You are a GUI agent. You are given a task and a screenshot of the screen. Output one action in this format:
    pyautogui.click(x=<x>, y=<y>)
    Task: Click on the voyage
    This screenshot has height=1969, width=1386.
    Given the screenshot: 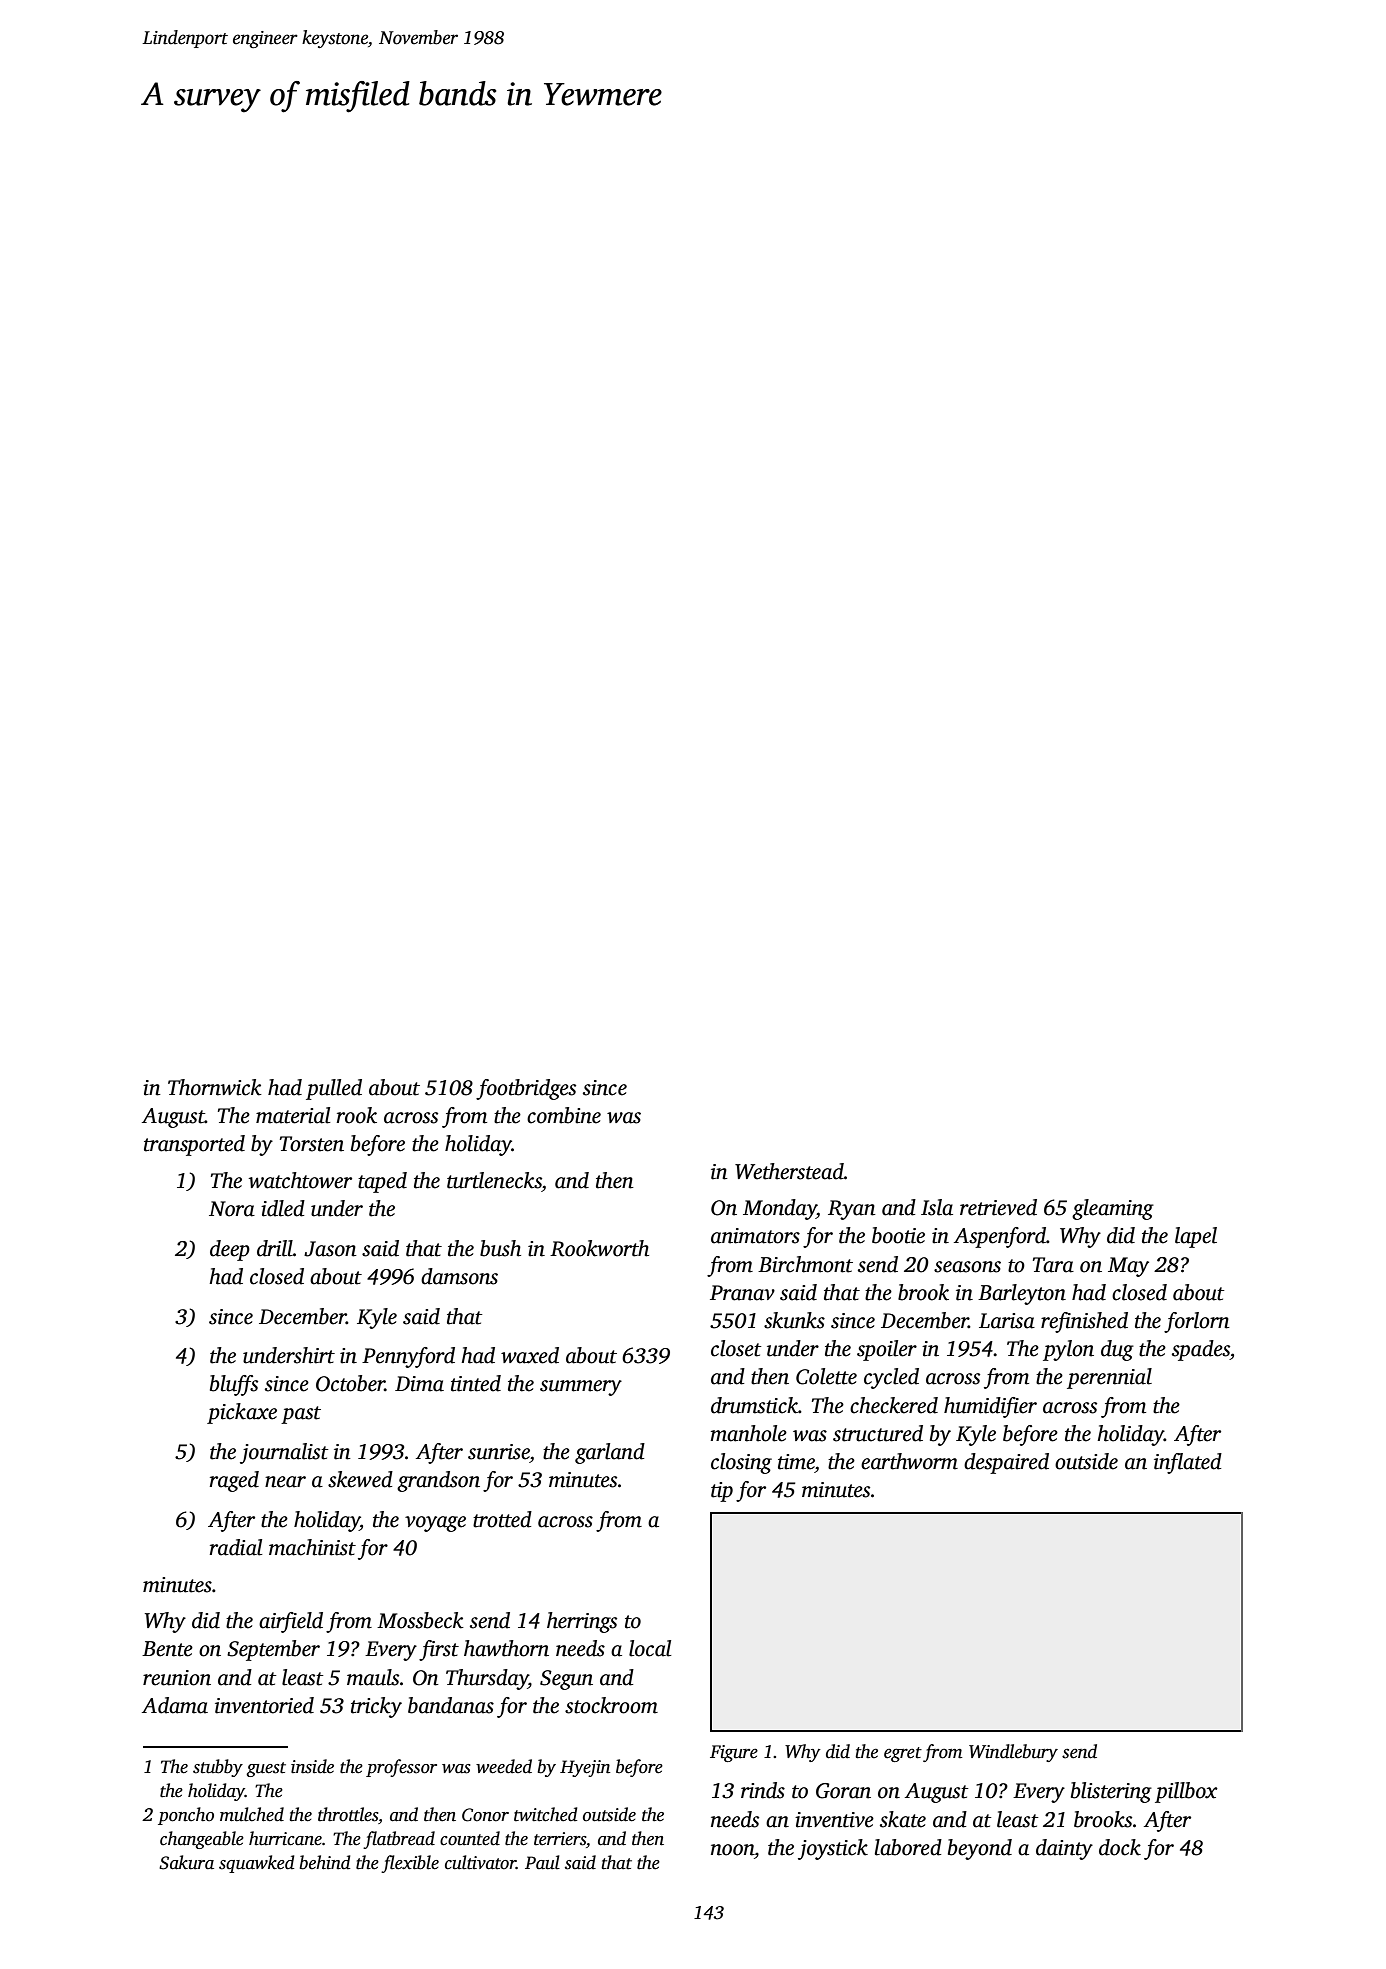 What is the action you would take?
    pyautogui.click(x=435, y=1524)
